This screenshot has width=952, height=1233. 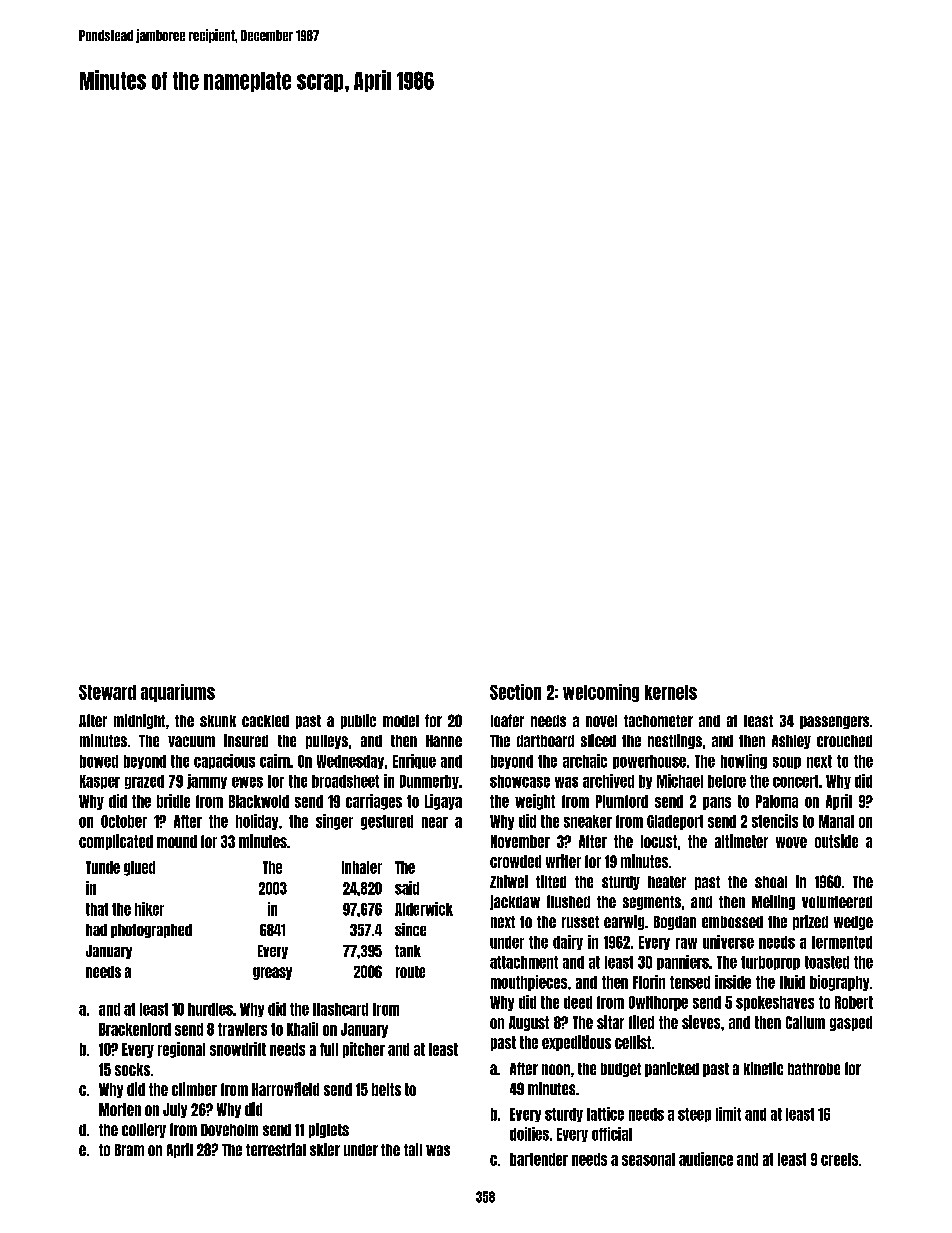 I want to click on mouthpieces, so click(x=529, y=983).
